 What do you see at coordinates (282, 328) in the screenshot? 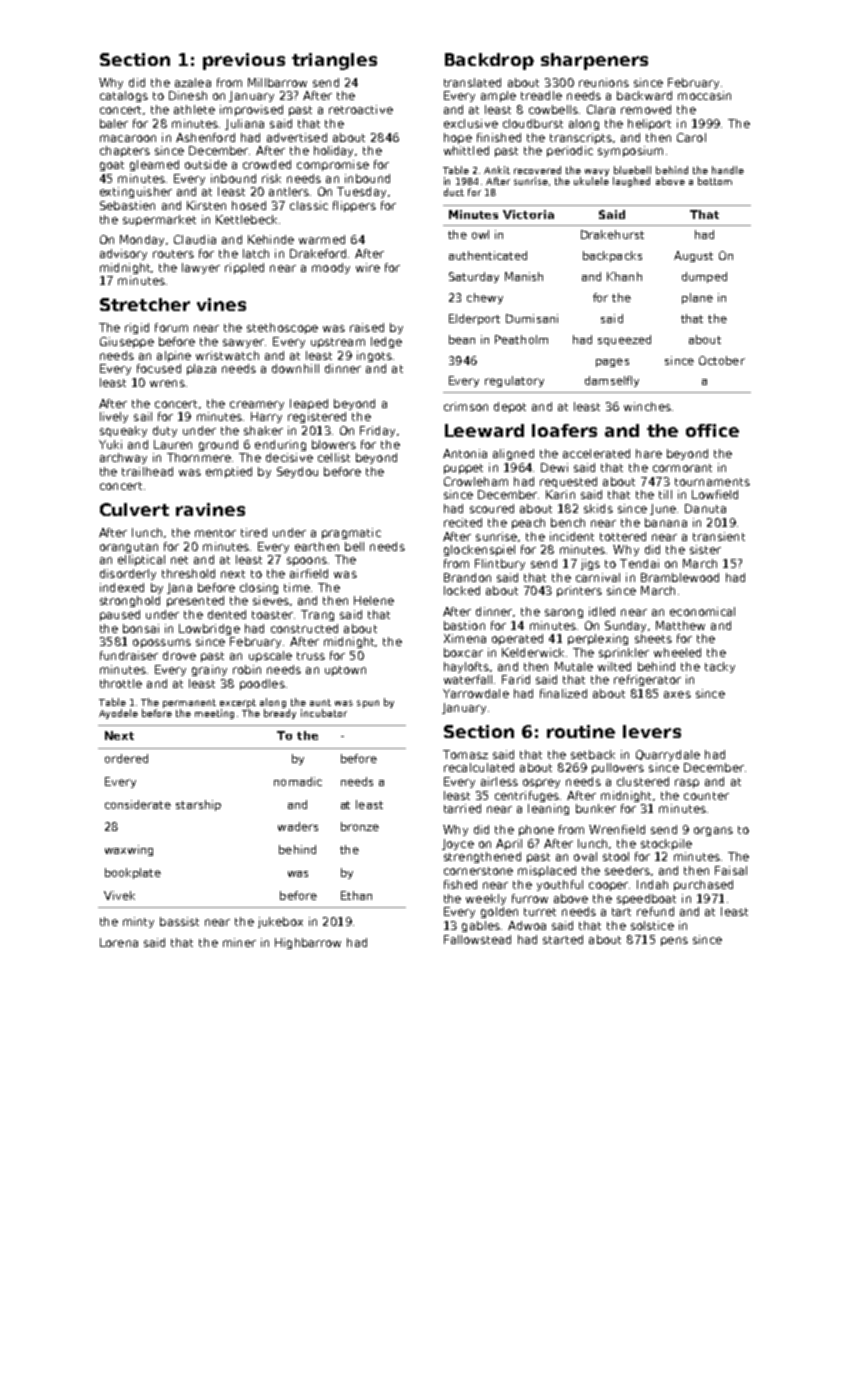
I see `stethoscope` at bounding box center [282, 328].
